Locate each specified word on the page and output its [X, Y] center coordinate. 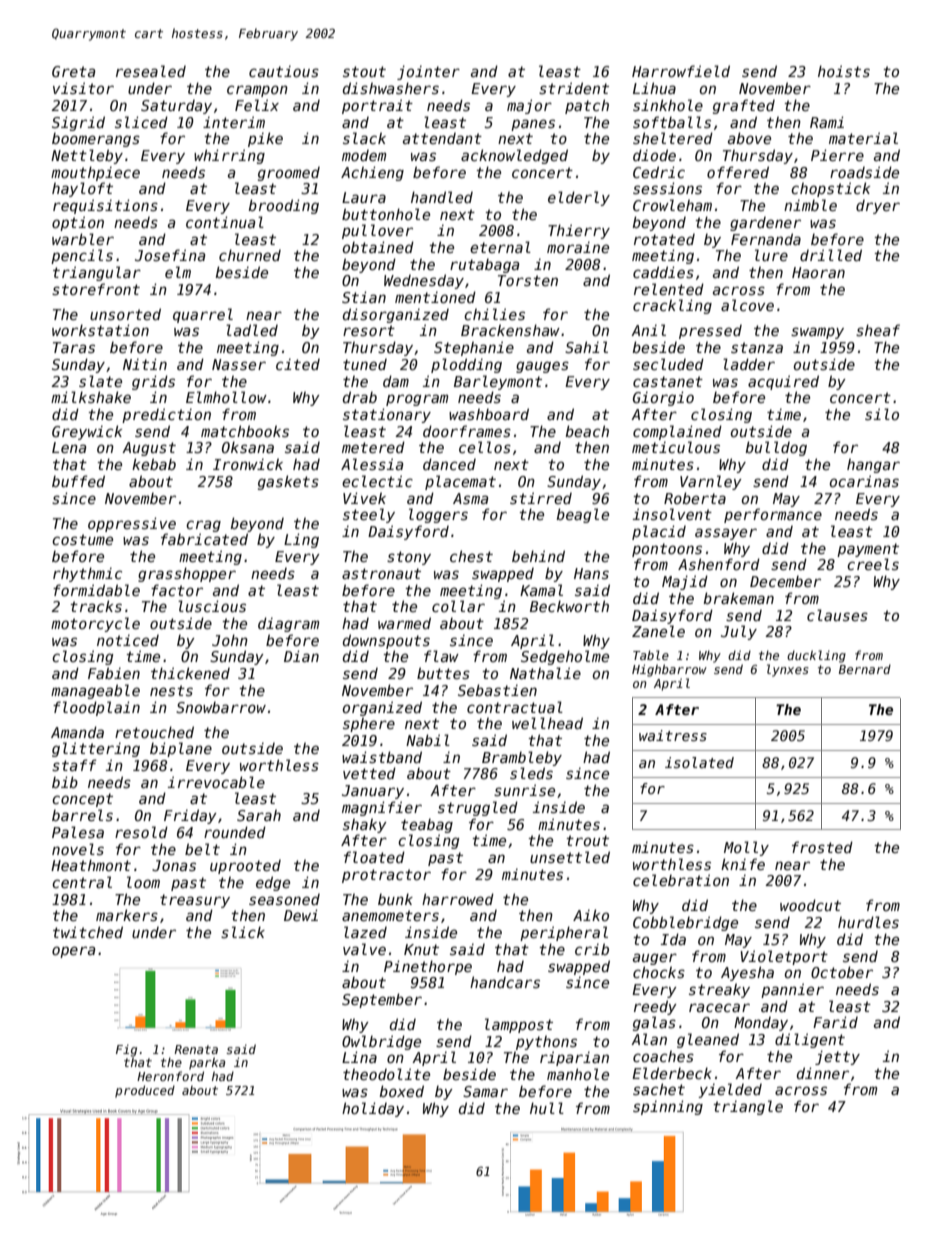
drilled [831, 255]
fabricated [204, 539]
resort [369, 330]
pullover [377, 231]
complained [677, 432]
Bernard [865, 669]
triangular [97, 273]
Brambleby [522, 758]
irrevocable [216, 782]
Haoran [818, 272]
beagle [583, 515]
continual [225, 222]
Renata [196, 1049]
